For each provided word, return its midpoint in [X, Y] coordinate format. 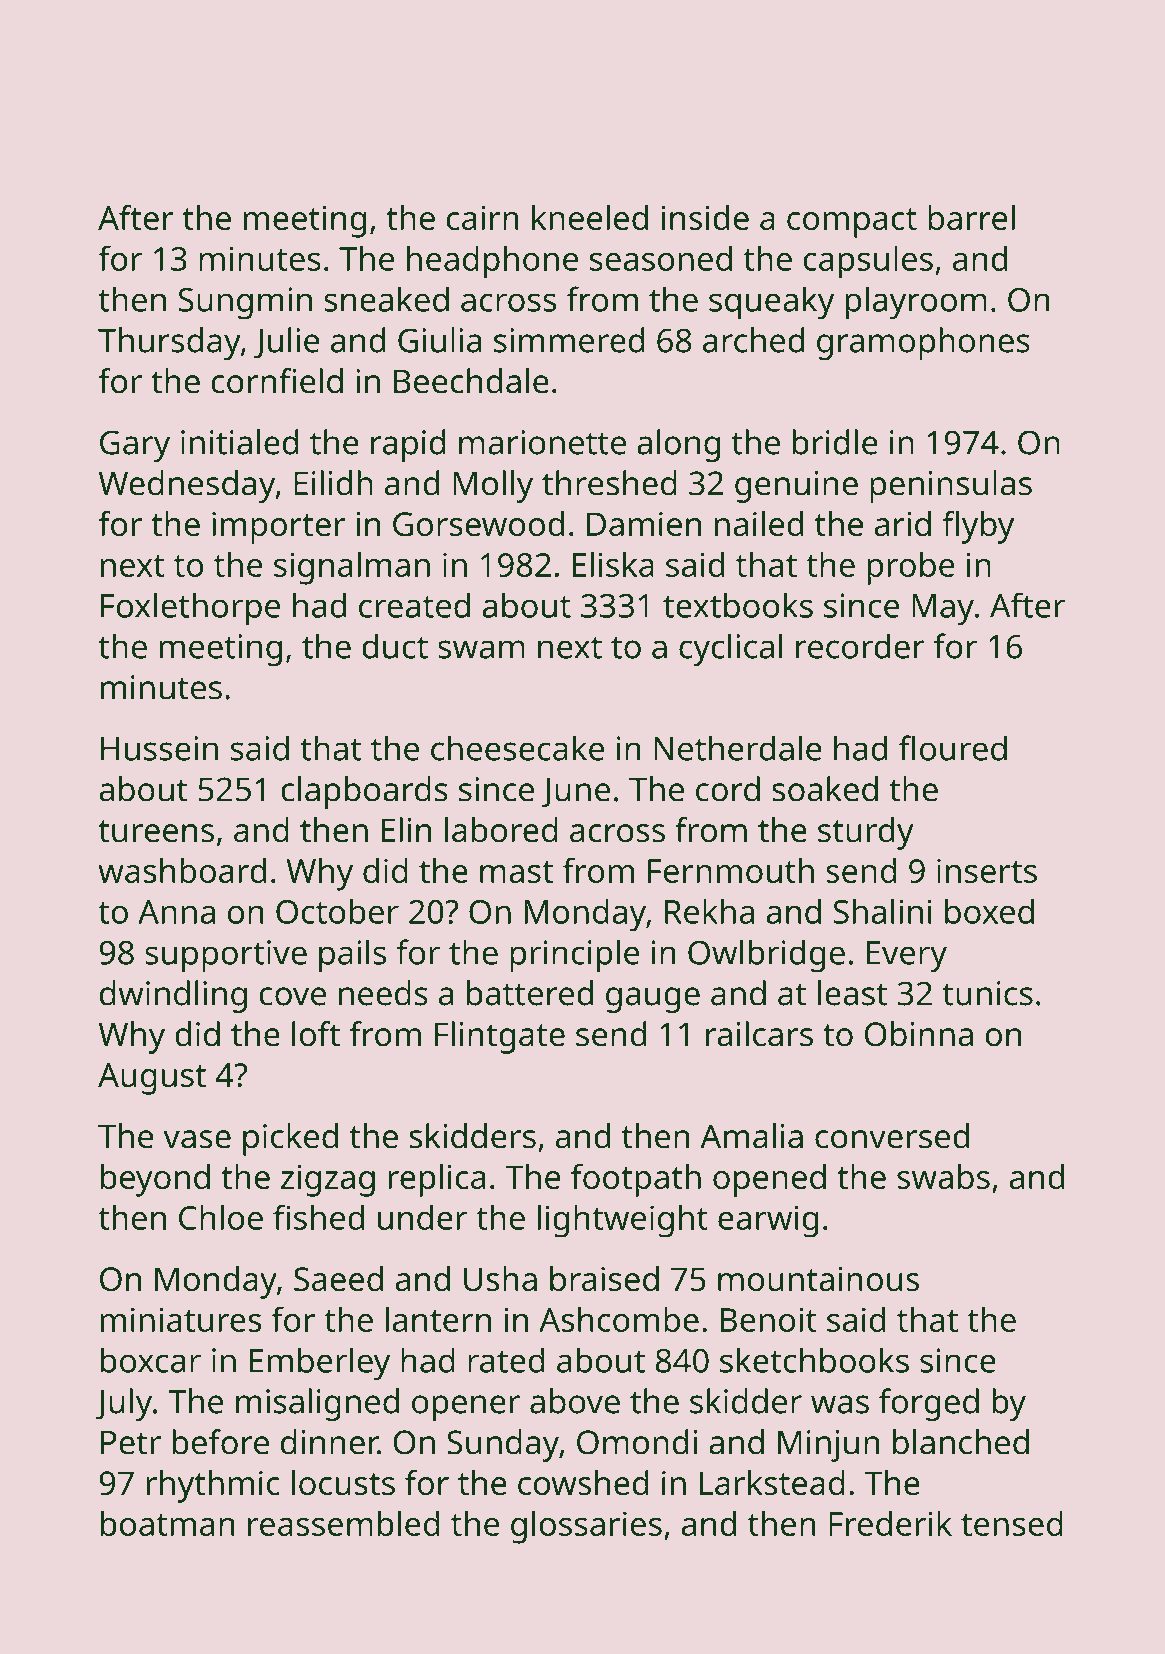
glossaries [586, 1527]
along [678, 445]
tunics [987, 993]
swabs [943, 1176]
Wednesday [186, 486]
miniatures [181, 1319]
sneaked [386, 299]
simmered [569, 340]
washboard [182, 870]
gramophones [923, 343]
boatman [168, 1523]
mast [516, 872]
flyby [978, 527]
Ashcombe [619, 1319]
